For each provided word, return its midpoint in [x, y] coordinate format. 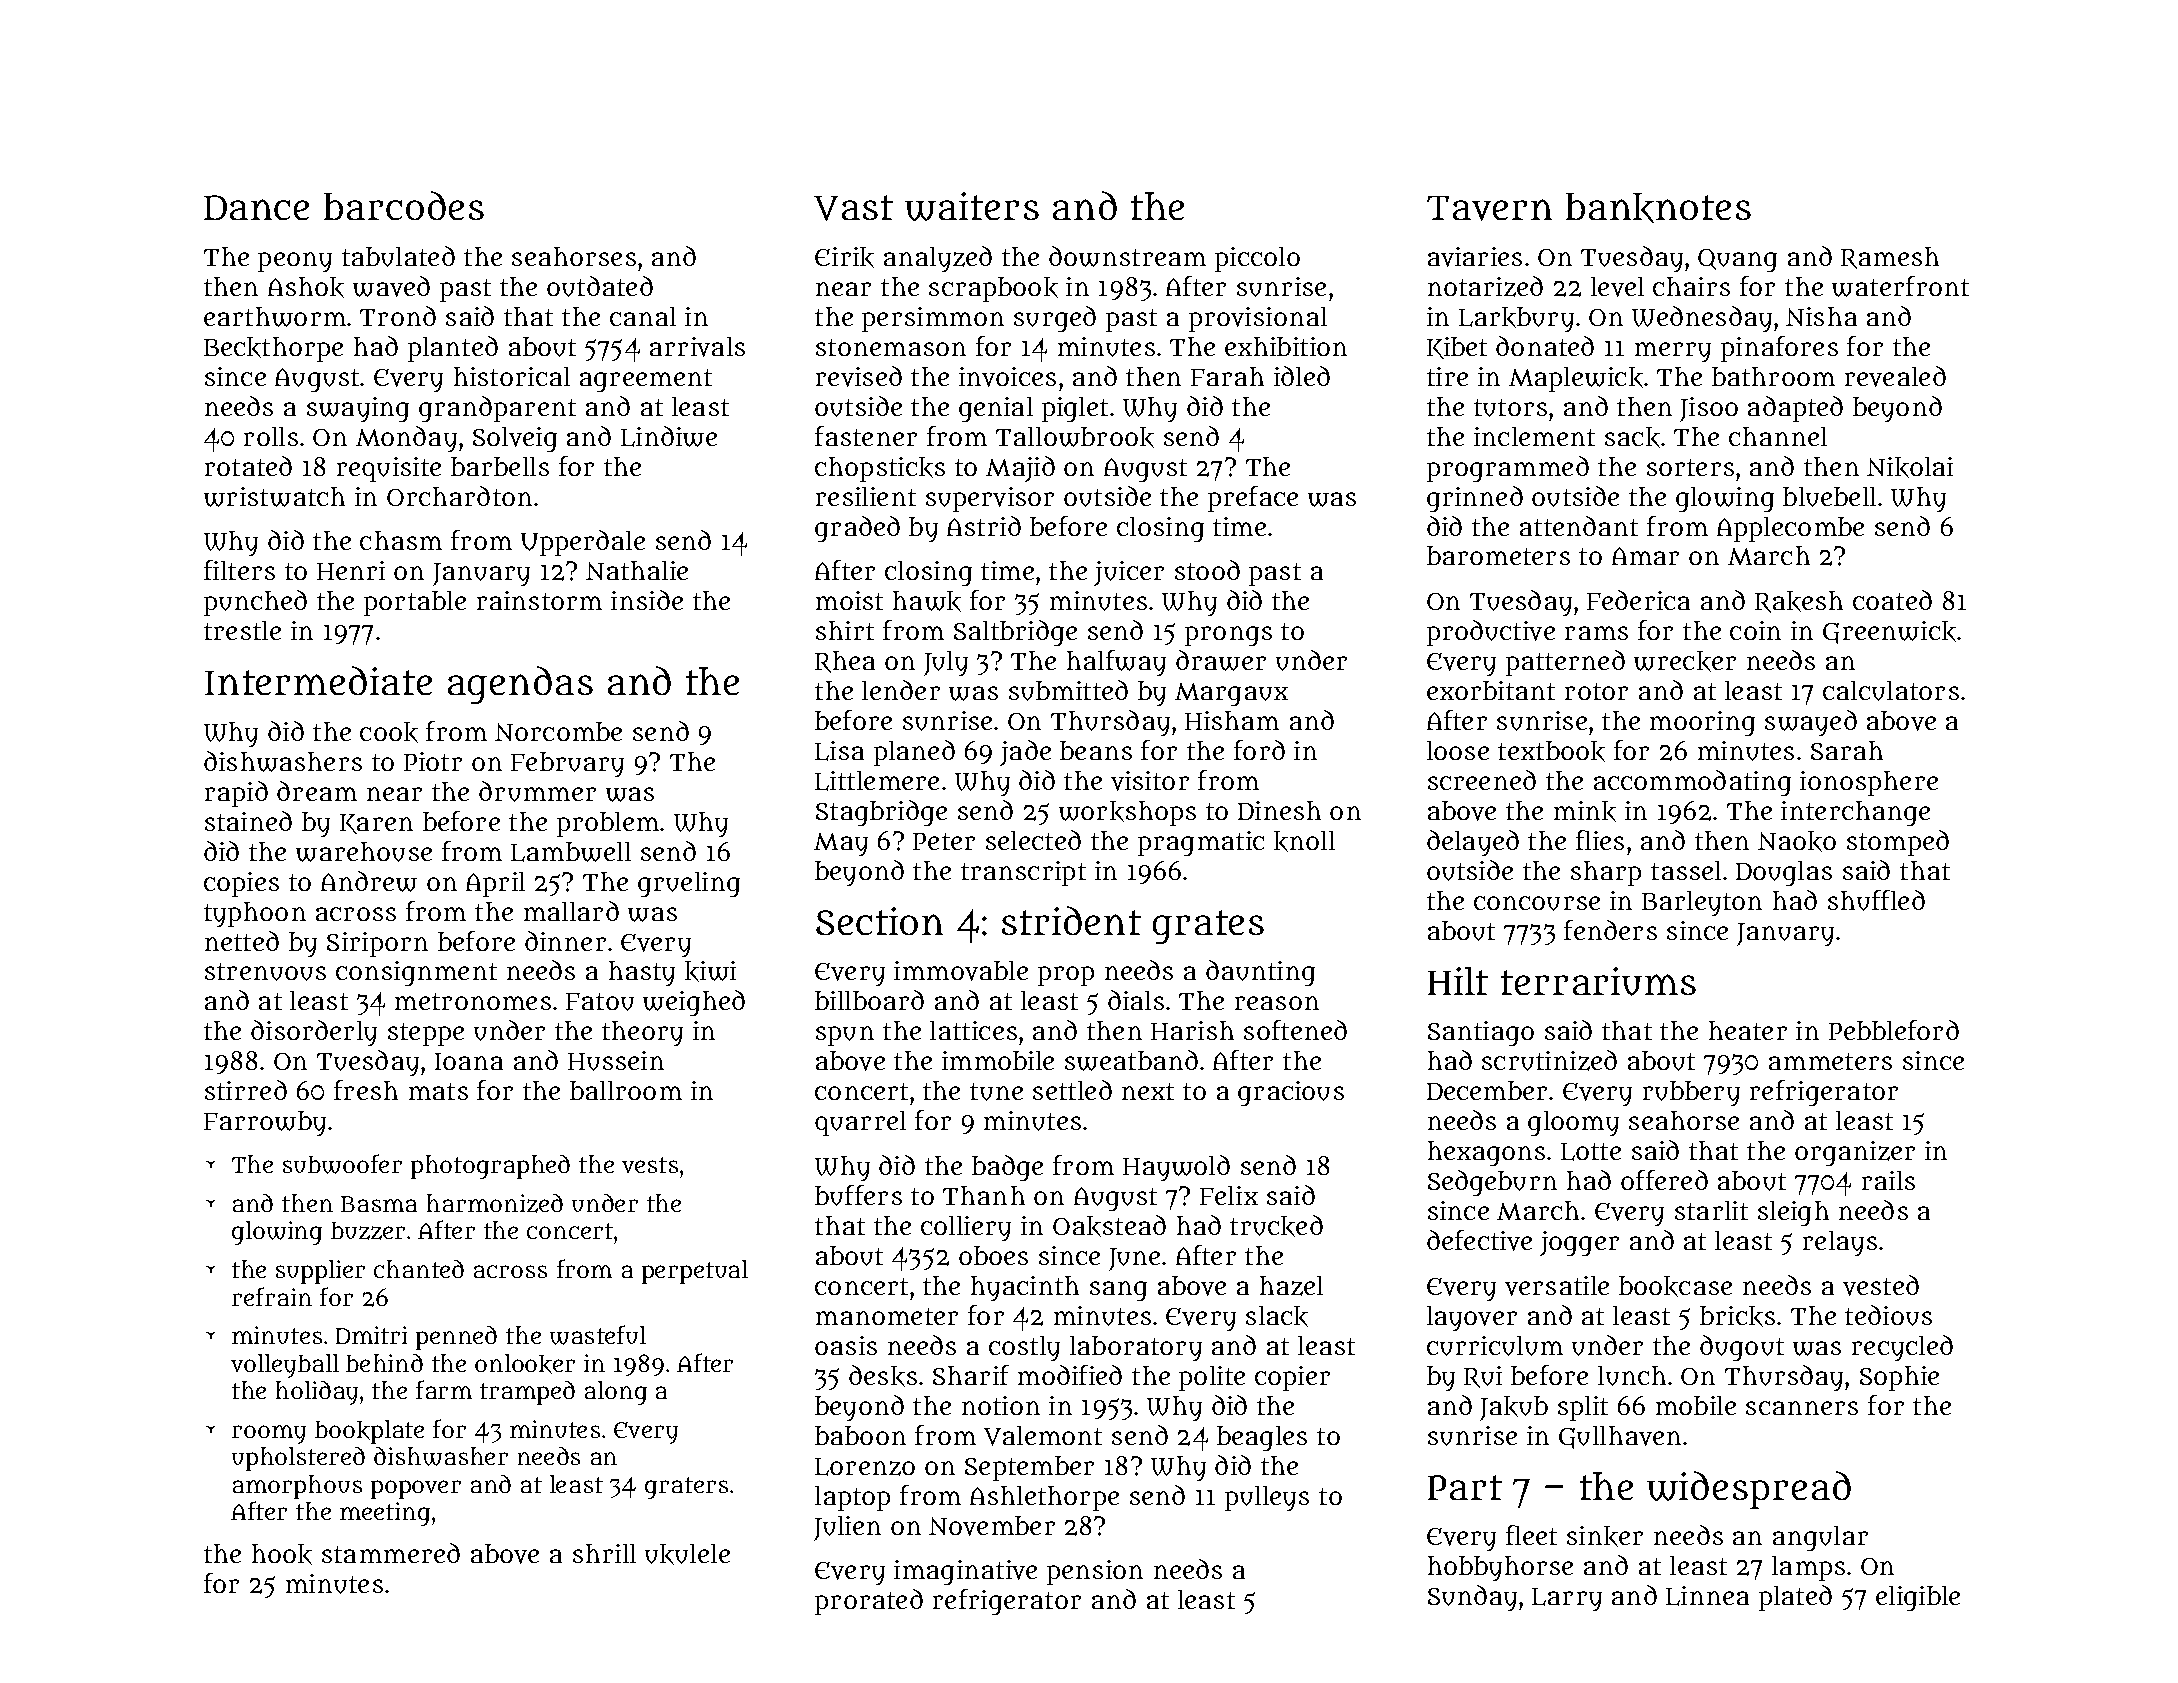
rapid [236, 794]
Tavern [1489, 208]
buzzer [368, 1231]
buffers [858, 1195]
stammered [391, 1553]
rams [1596, 633]
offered [1664, 1180]
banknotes [1658, 208]
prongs [1228, 636]
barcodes [404, 205]
